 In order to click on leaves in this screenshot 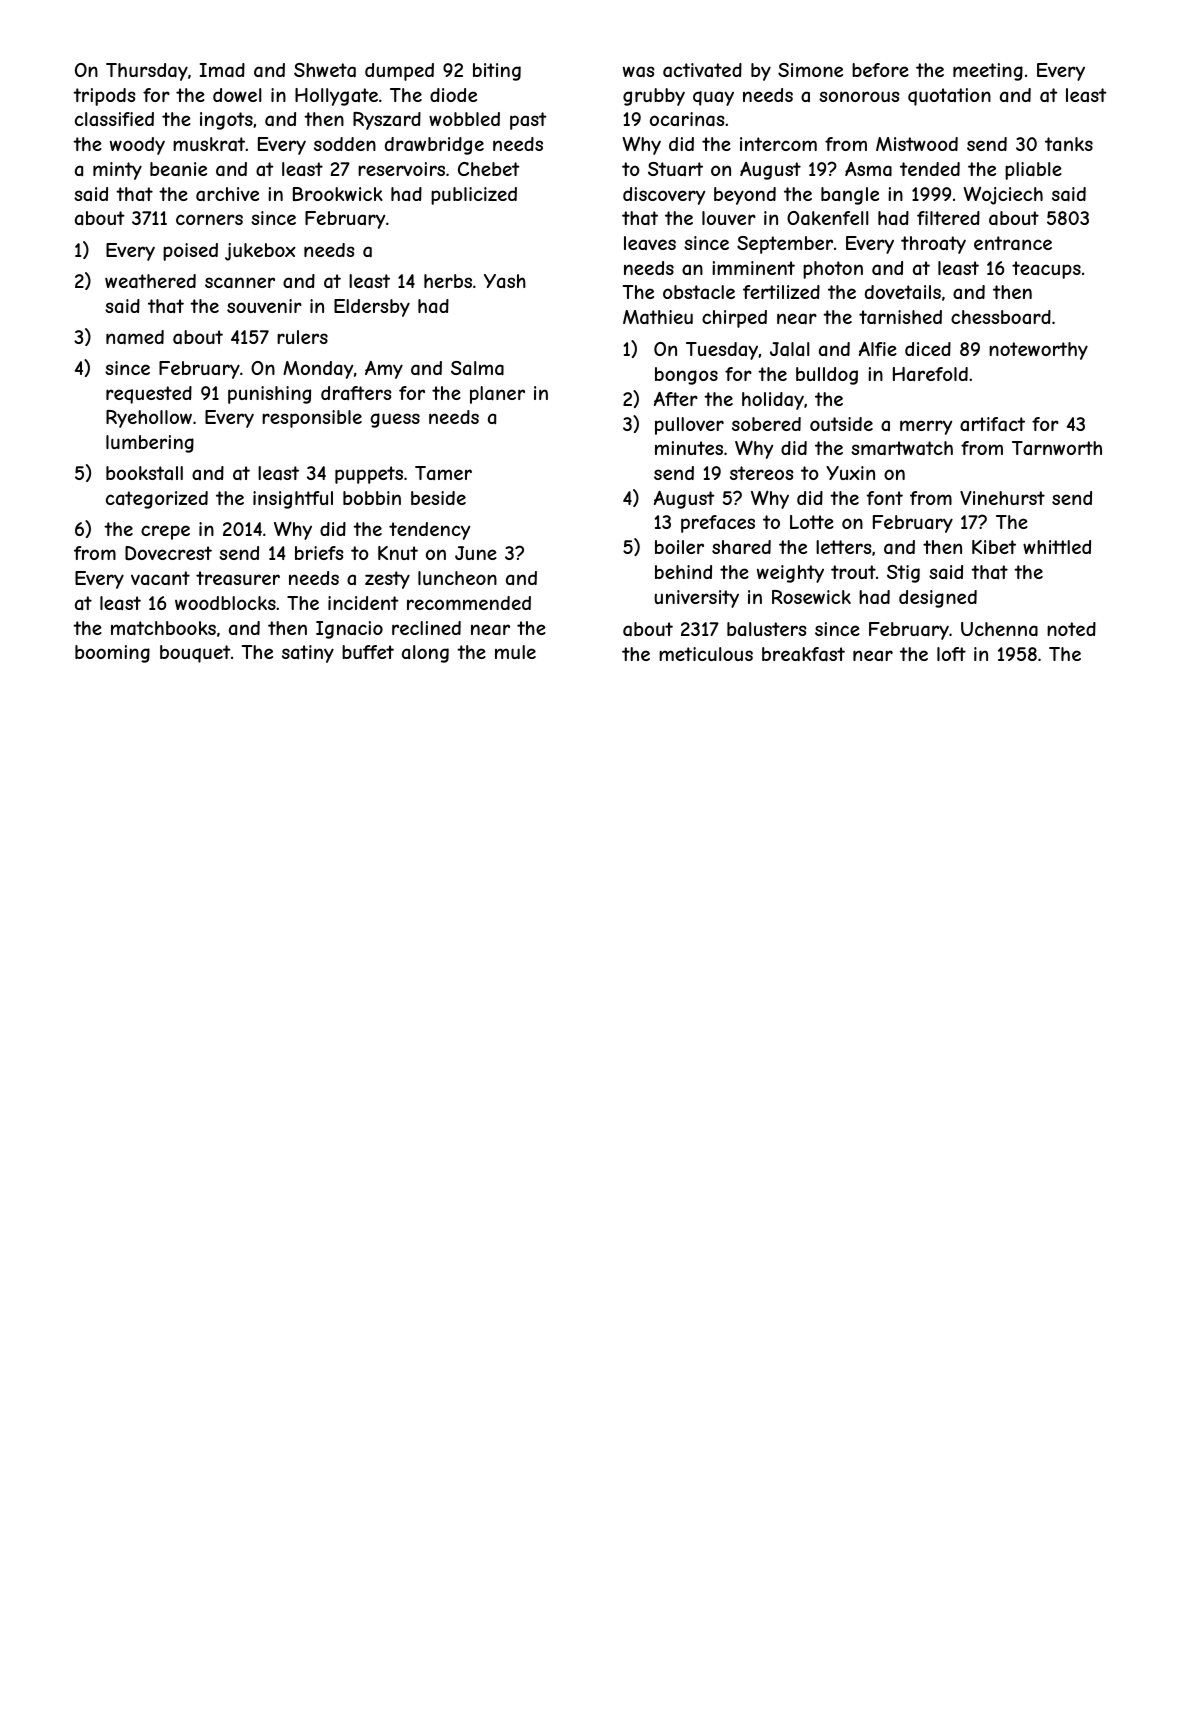, I will do `click(650, 243)`.
